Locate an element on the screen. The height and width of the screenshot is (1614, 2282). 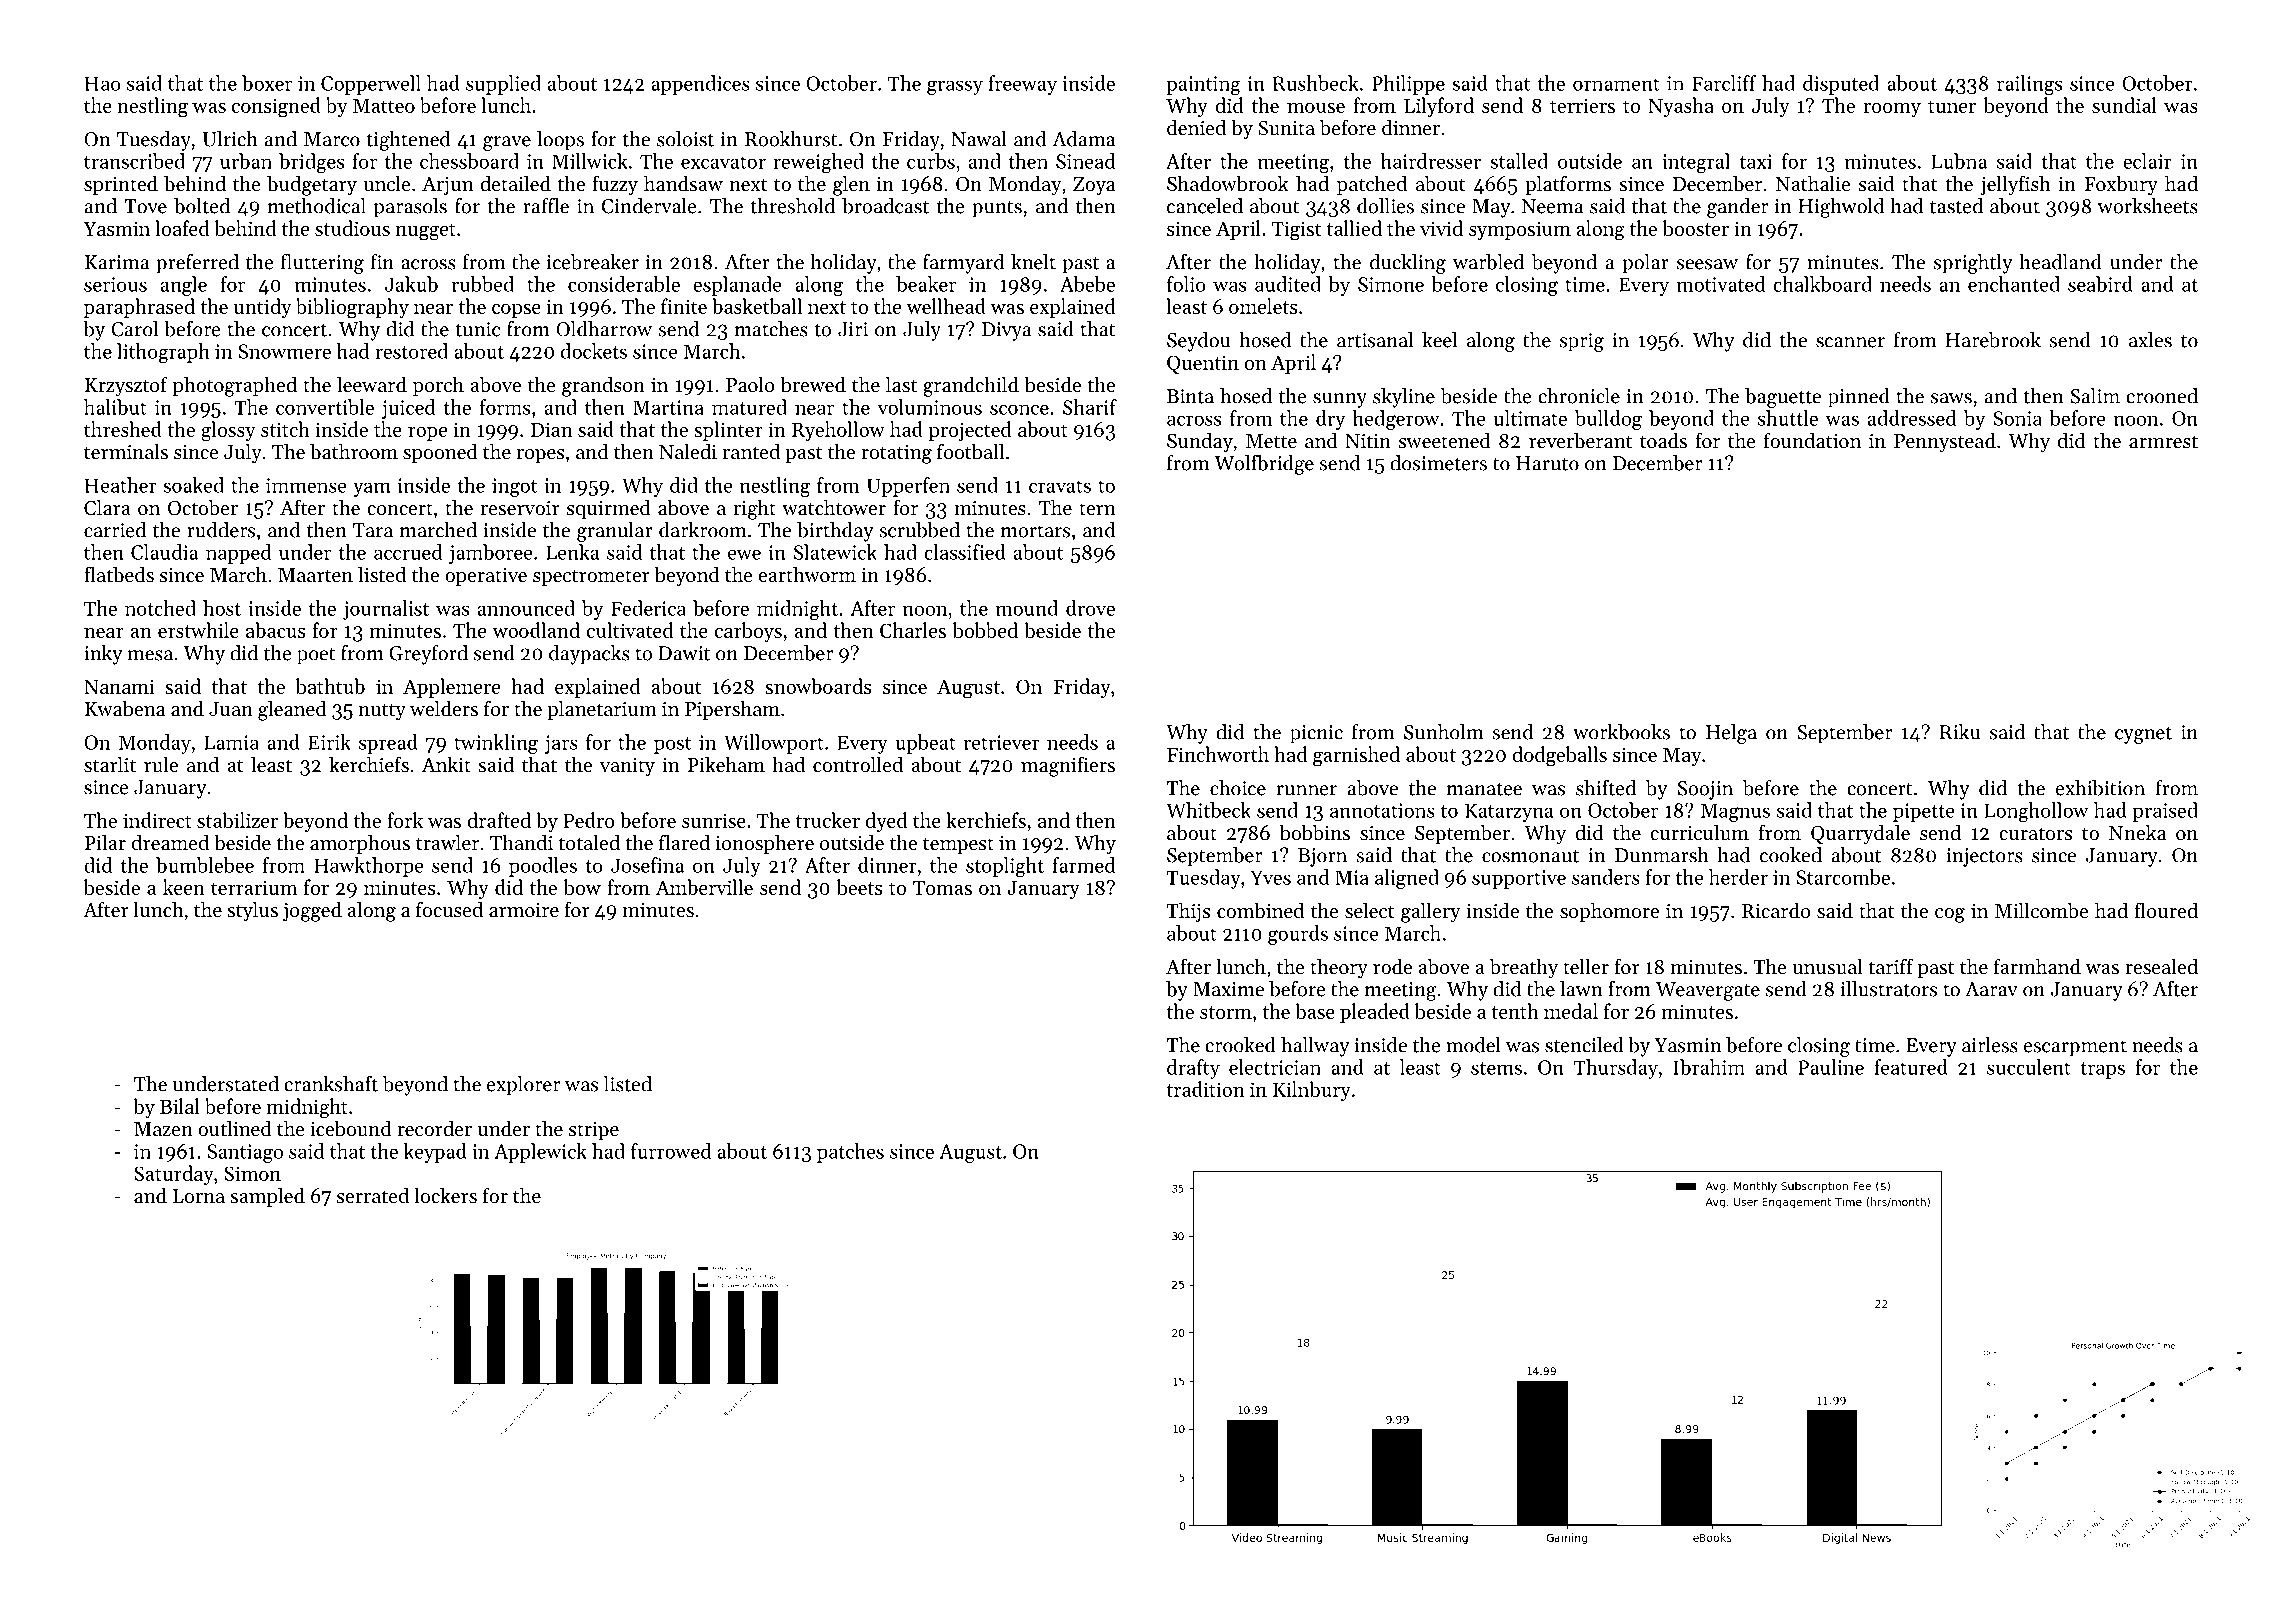
grandchild is located at coordinates (971, 386).
